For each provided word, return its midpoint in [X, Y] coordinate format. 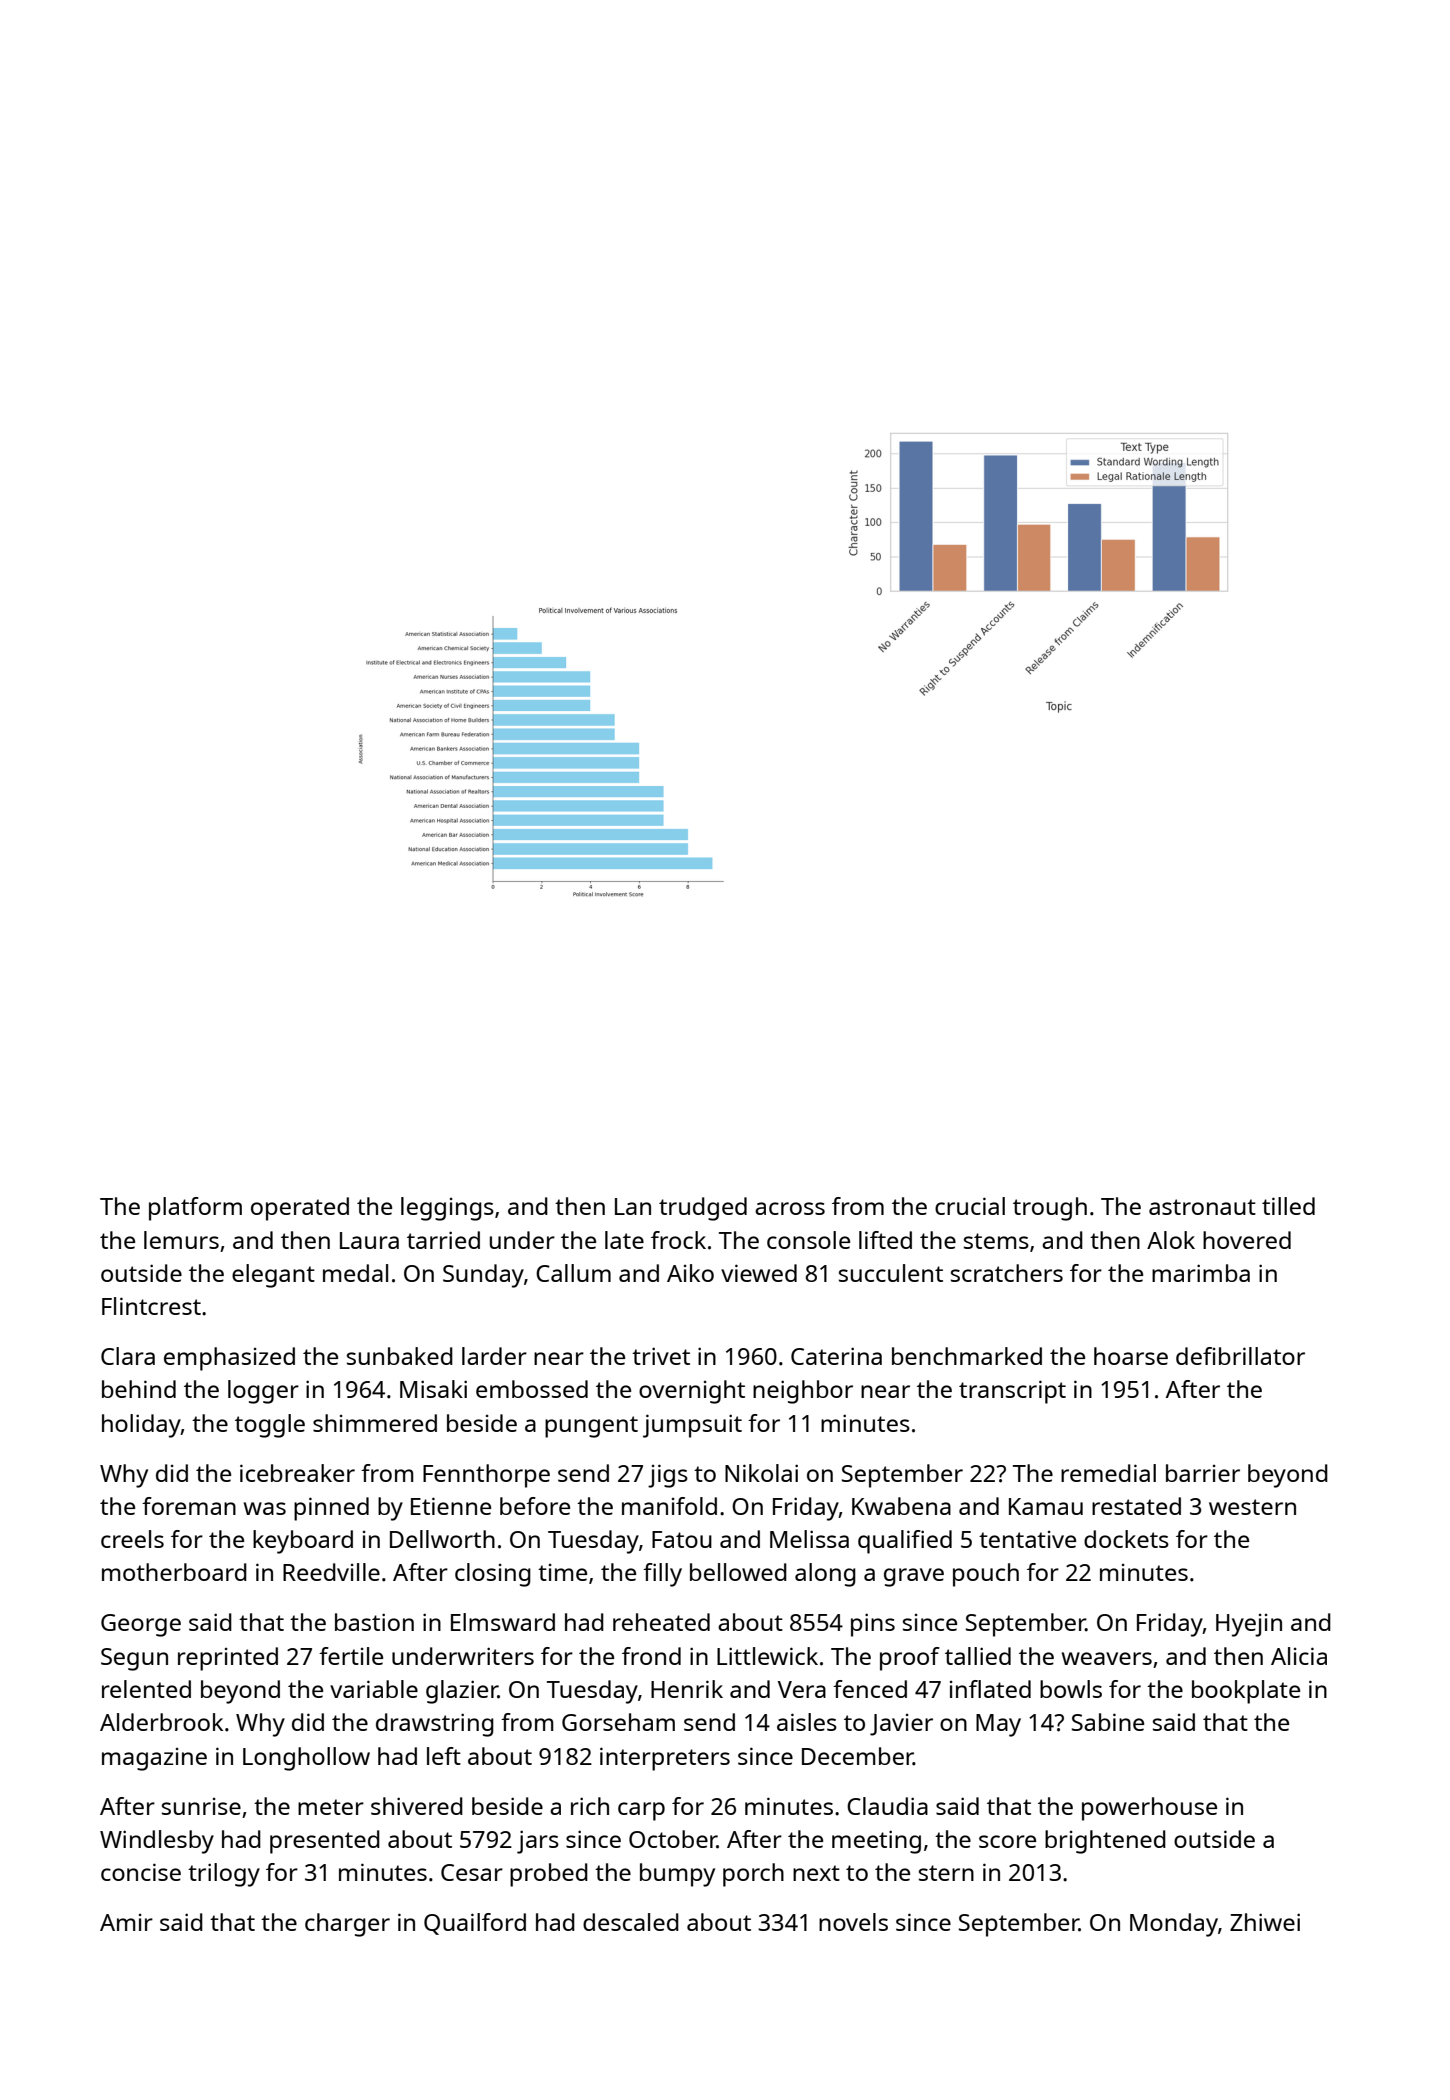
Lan [633, 1206]
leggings [447, 1209]
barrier [1203, 1473]
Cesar [472, 1872]
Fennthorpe [486, 1476]
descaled [631, 1922]
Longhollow [306, 1759]
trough [1050, 1209]
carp [641, 1811]
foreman [189, 1506]
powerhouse [1149, 1809]
